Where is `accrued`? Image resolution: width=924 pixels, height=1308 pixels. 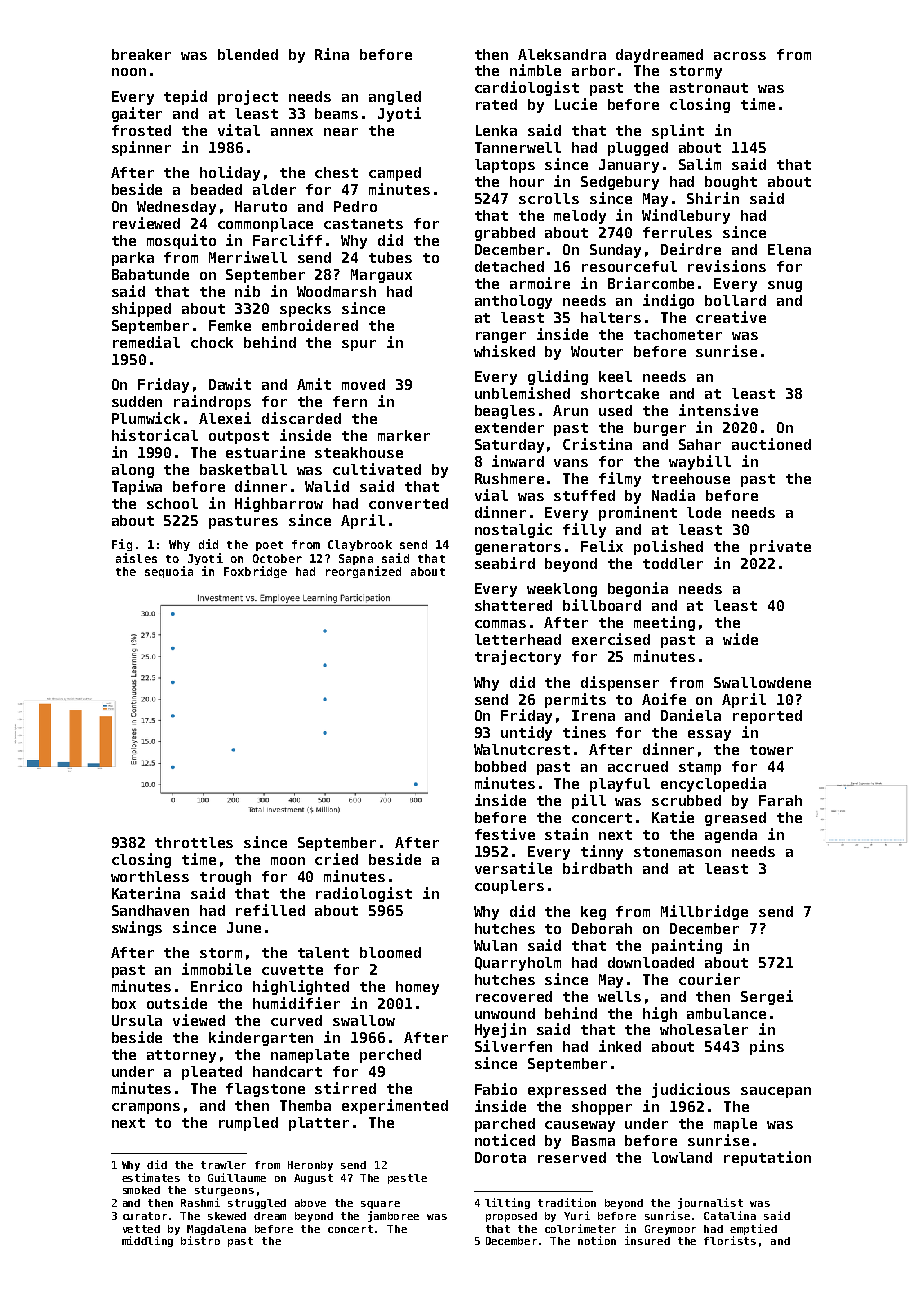 accrued is located at coordinates (638, 766).
